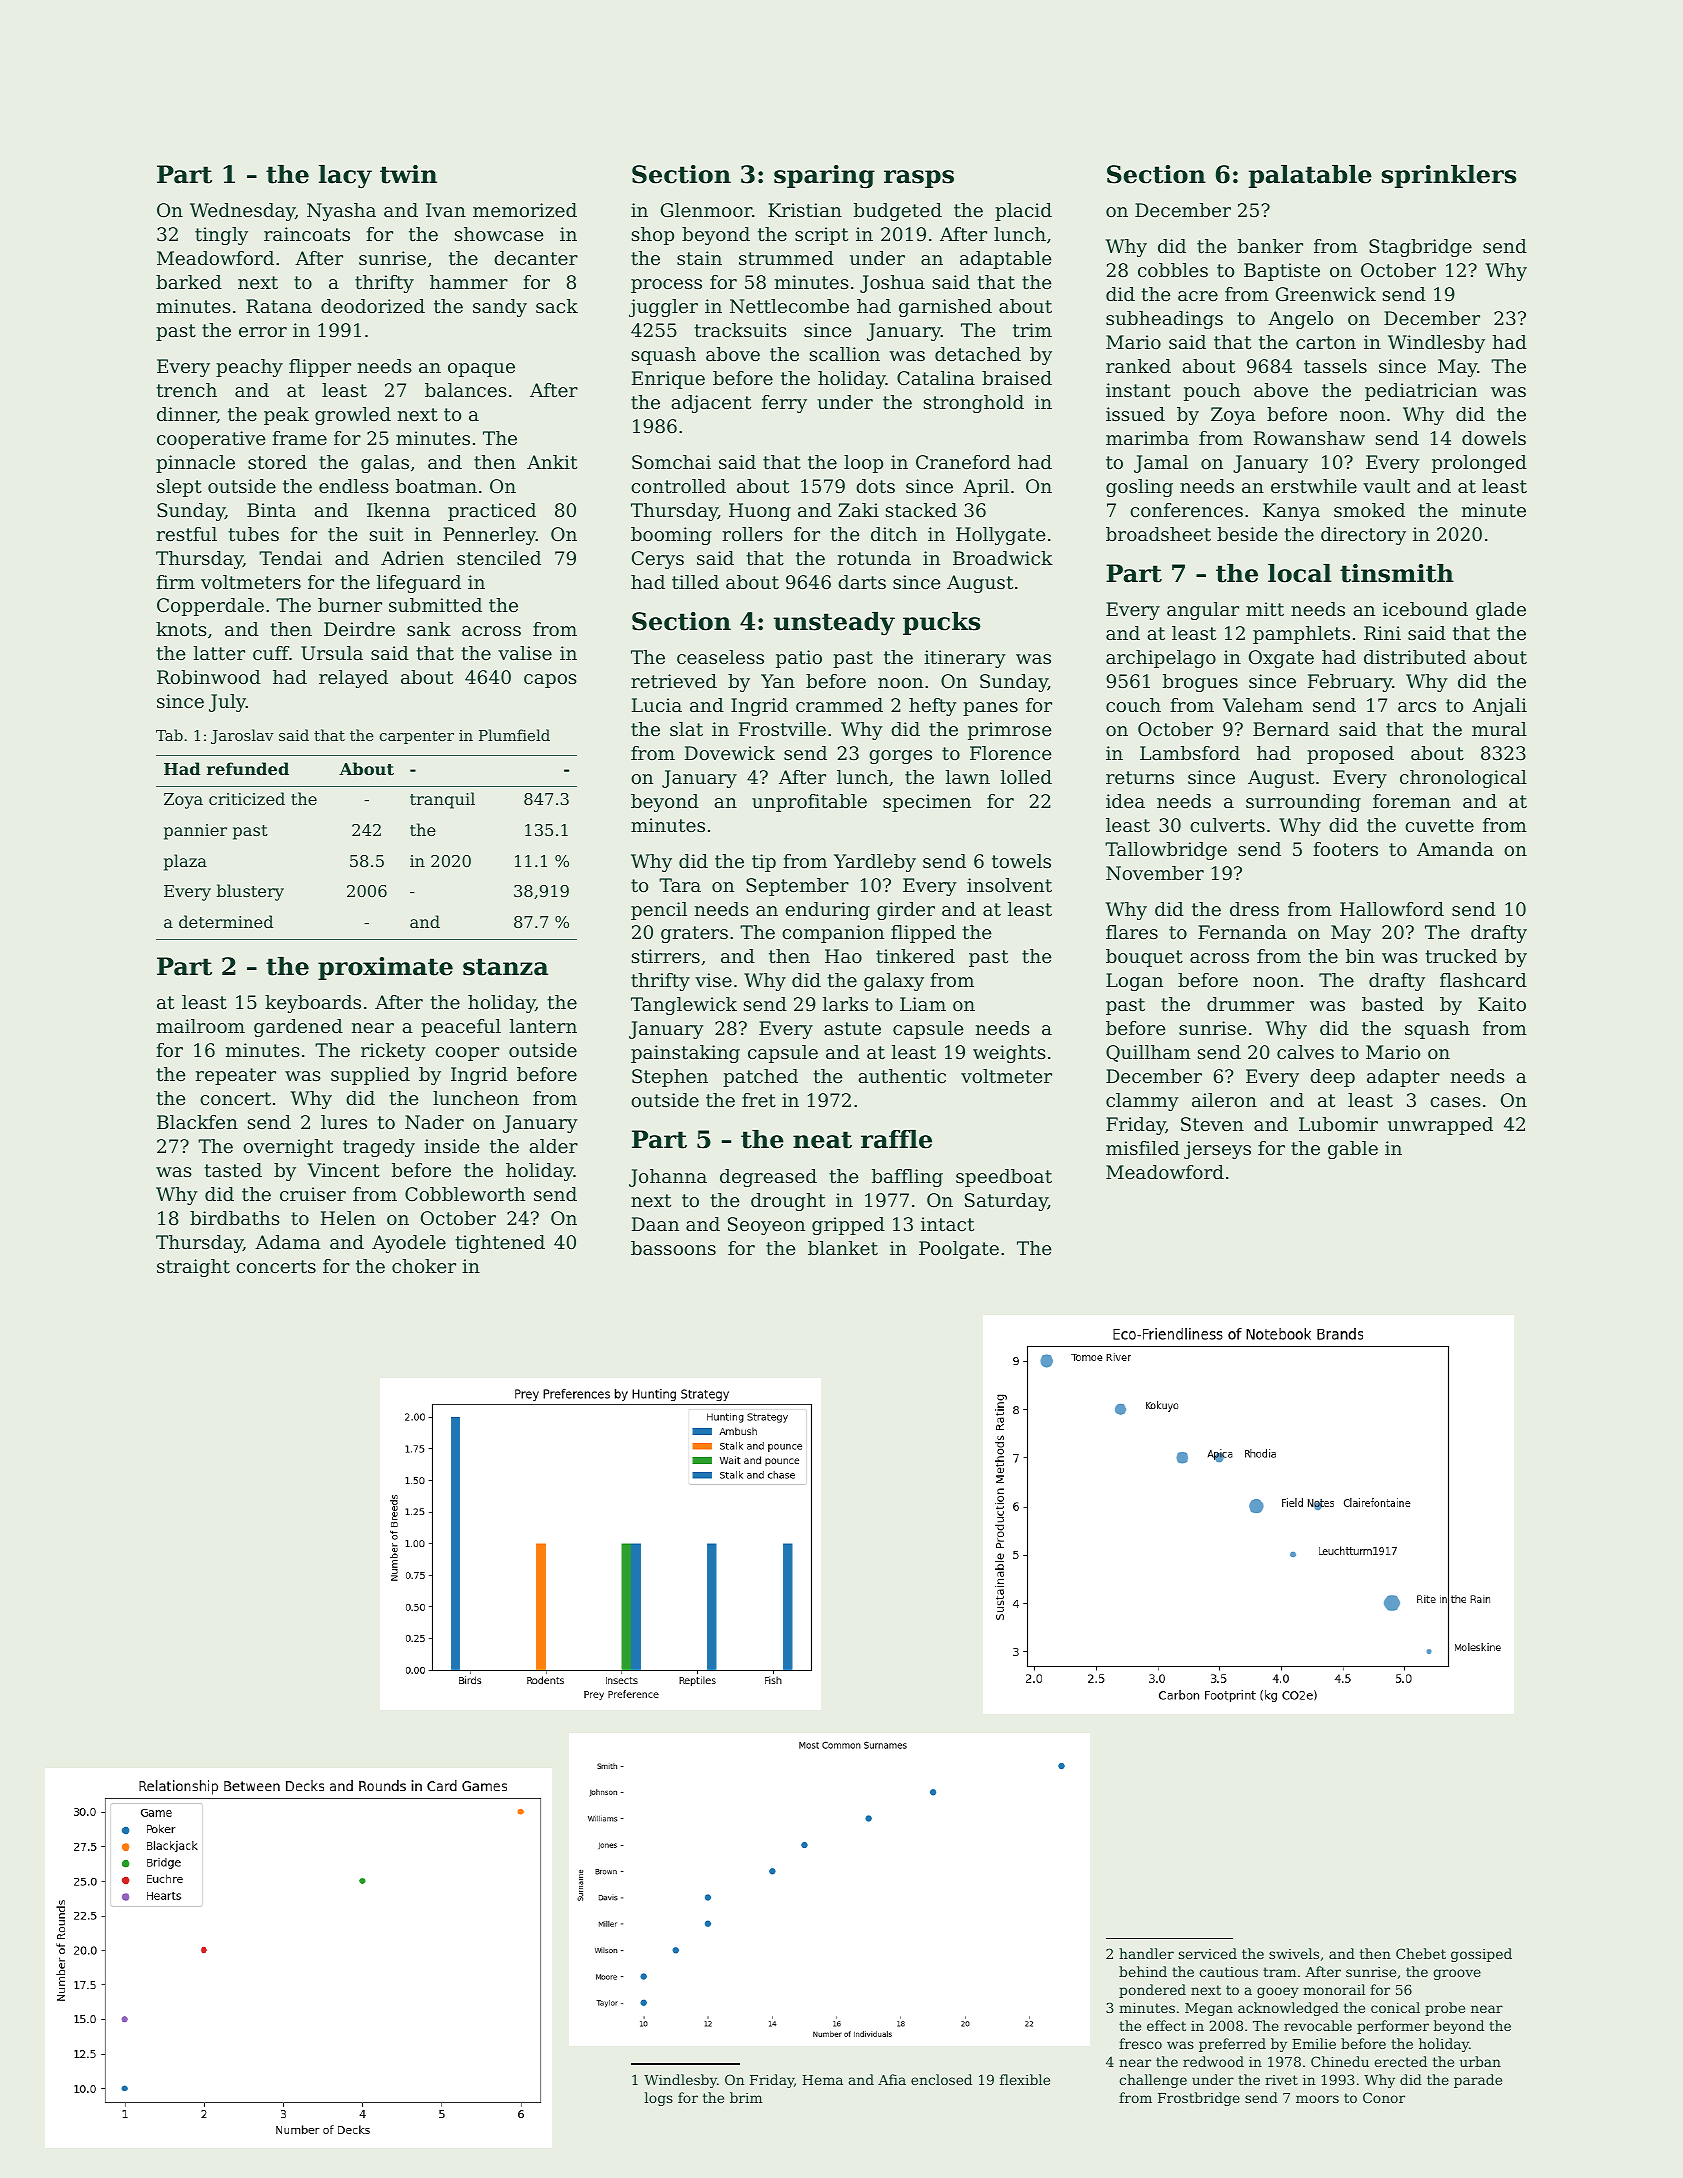 The width and height of the screenshot is (1683, 2178). Describe the element at coordinates (658, 2099) in the screenshot. I see `logs` at that location.
